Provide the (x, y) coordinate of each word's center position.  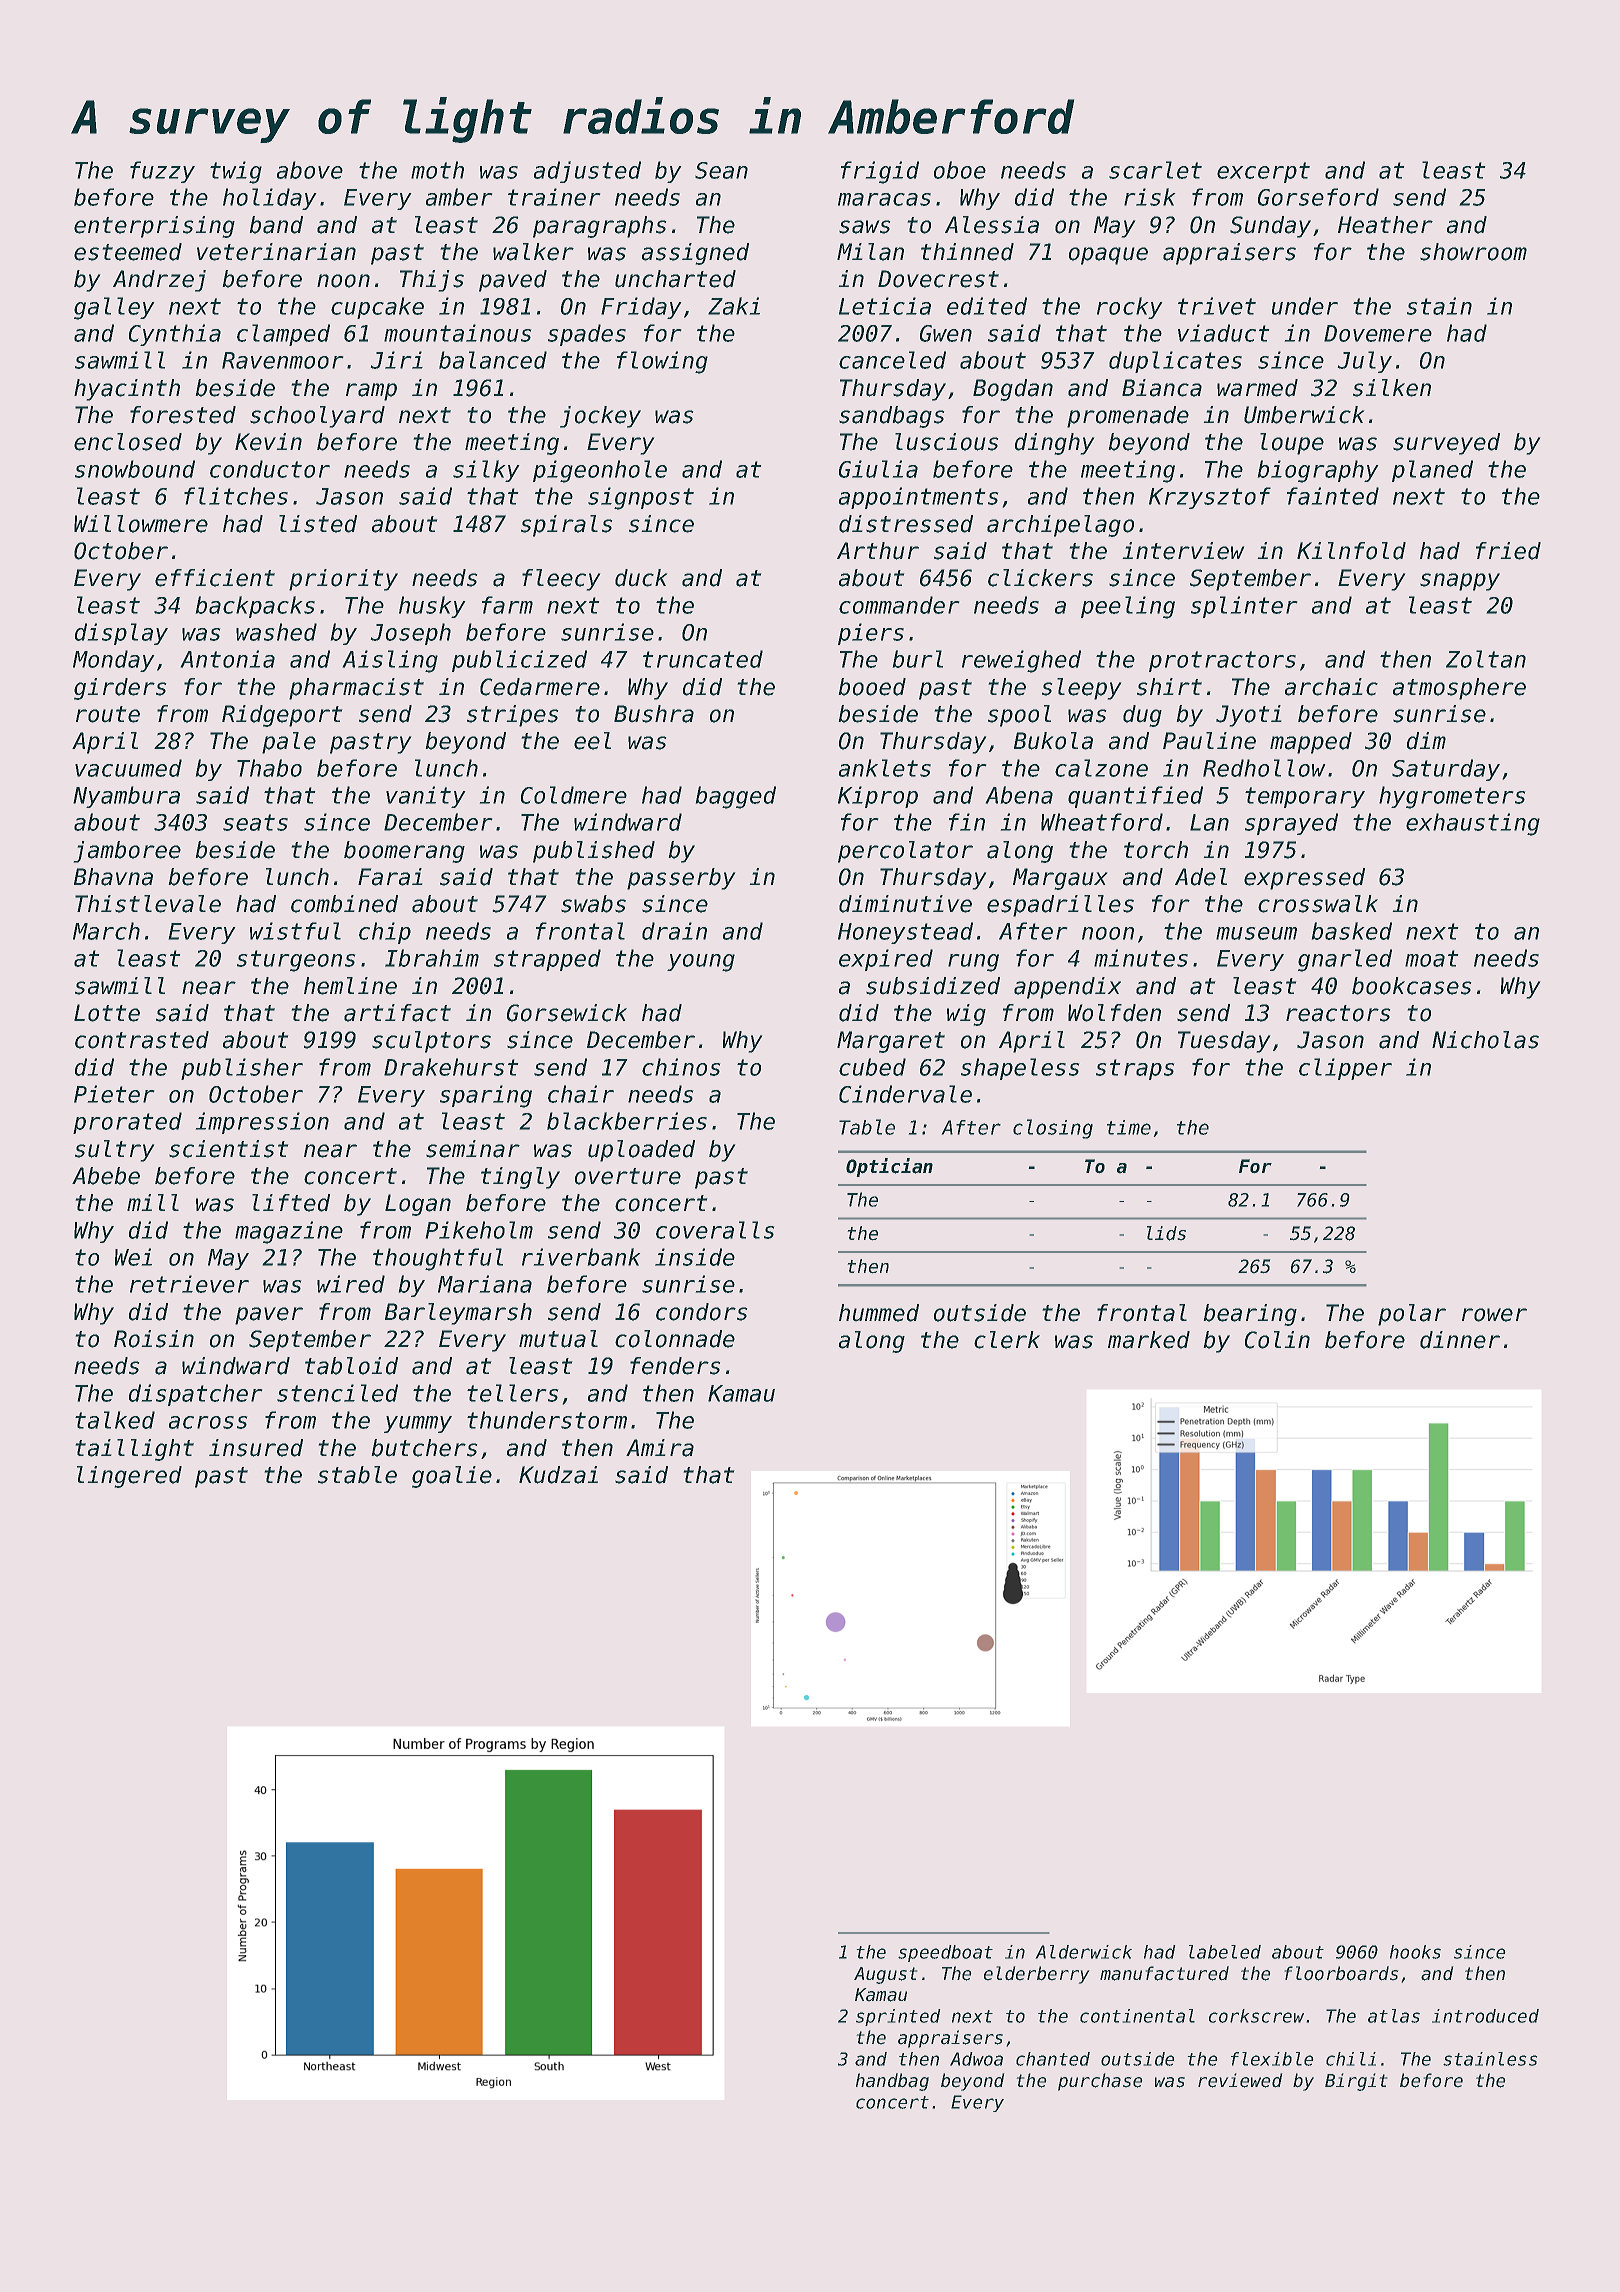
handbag (892, 2082)
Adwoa (976, 2059)
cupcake (377, 308)
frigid (880, 172)
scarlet (1155, 170)
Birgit (1356, 2082)
